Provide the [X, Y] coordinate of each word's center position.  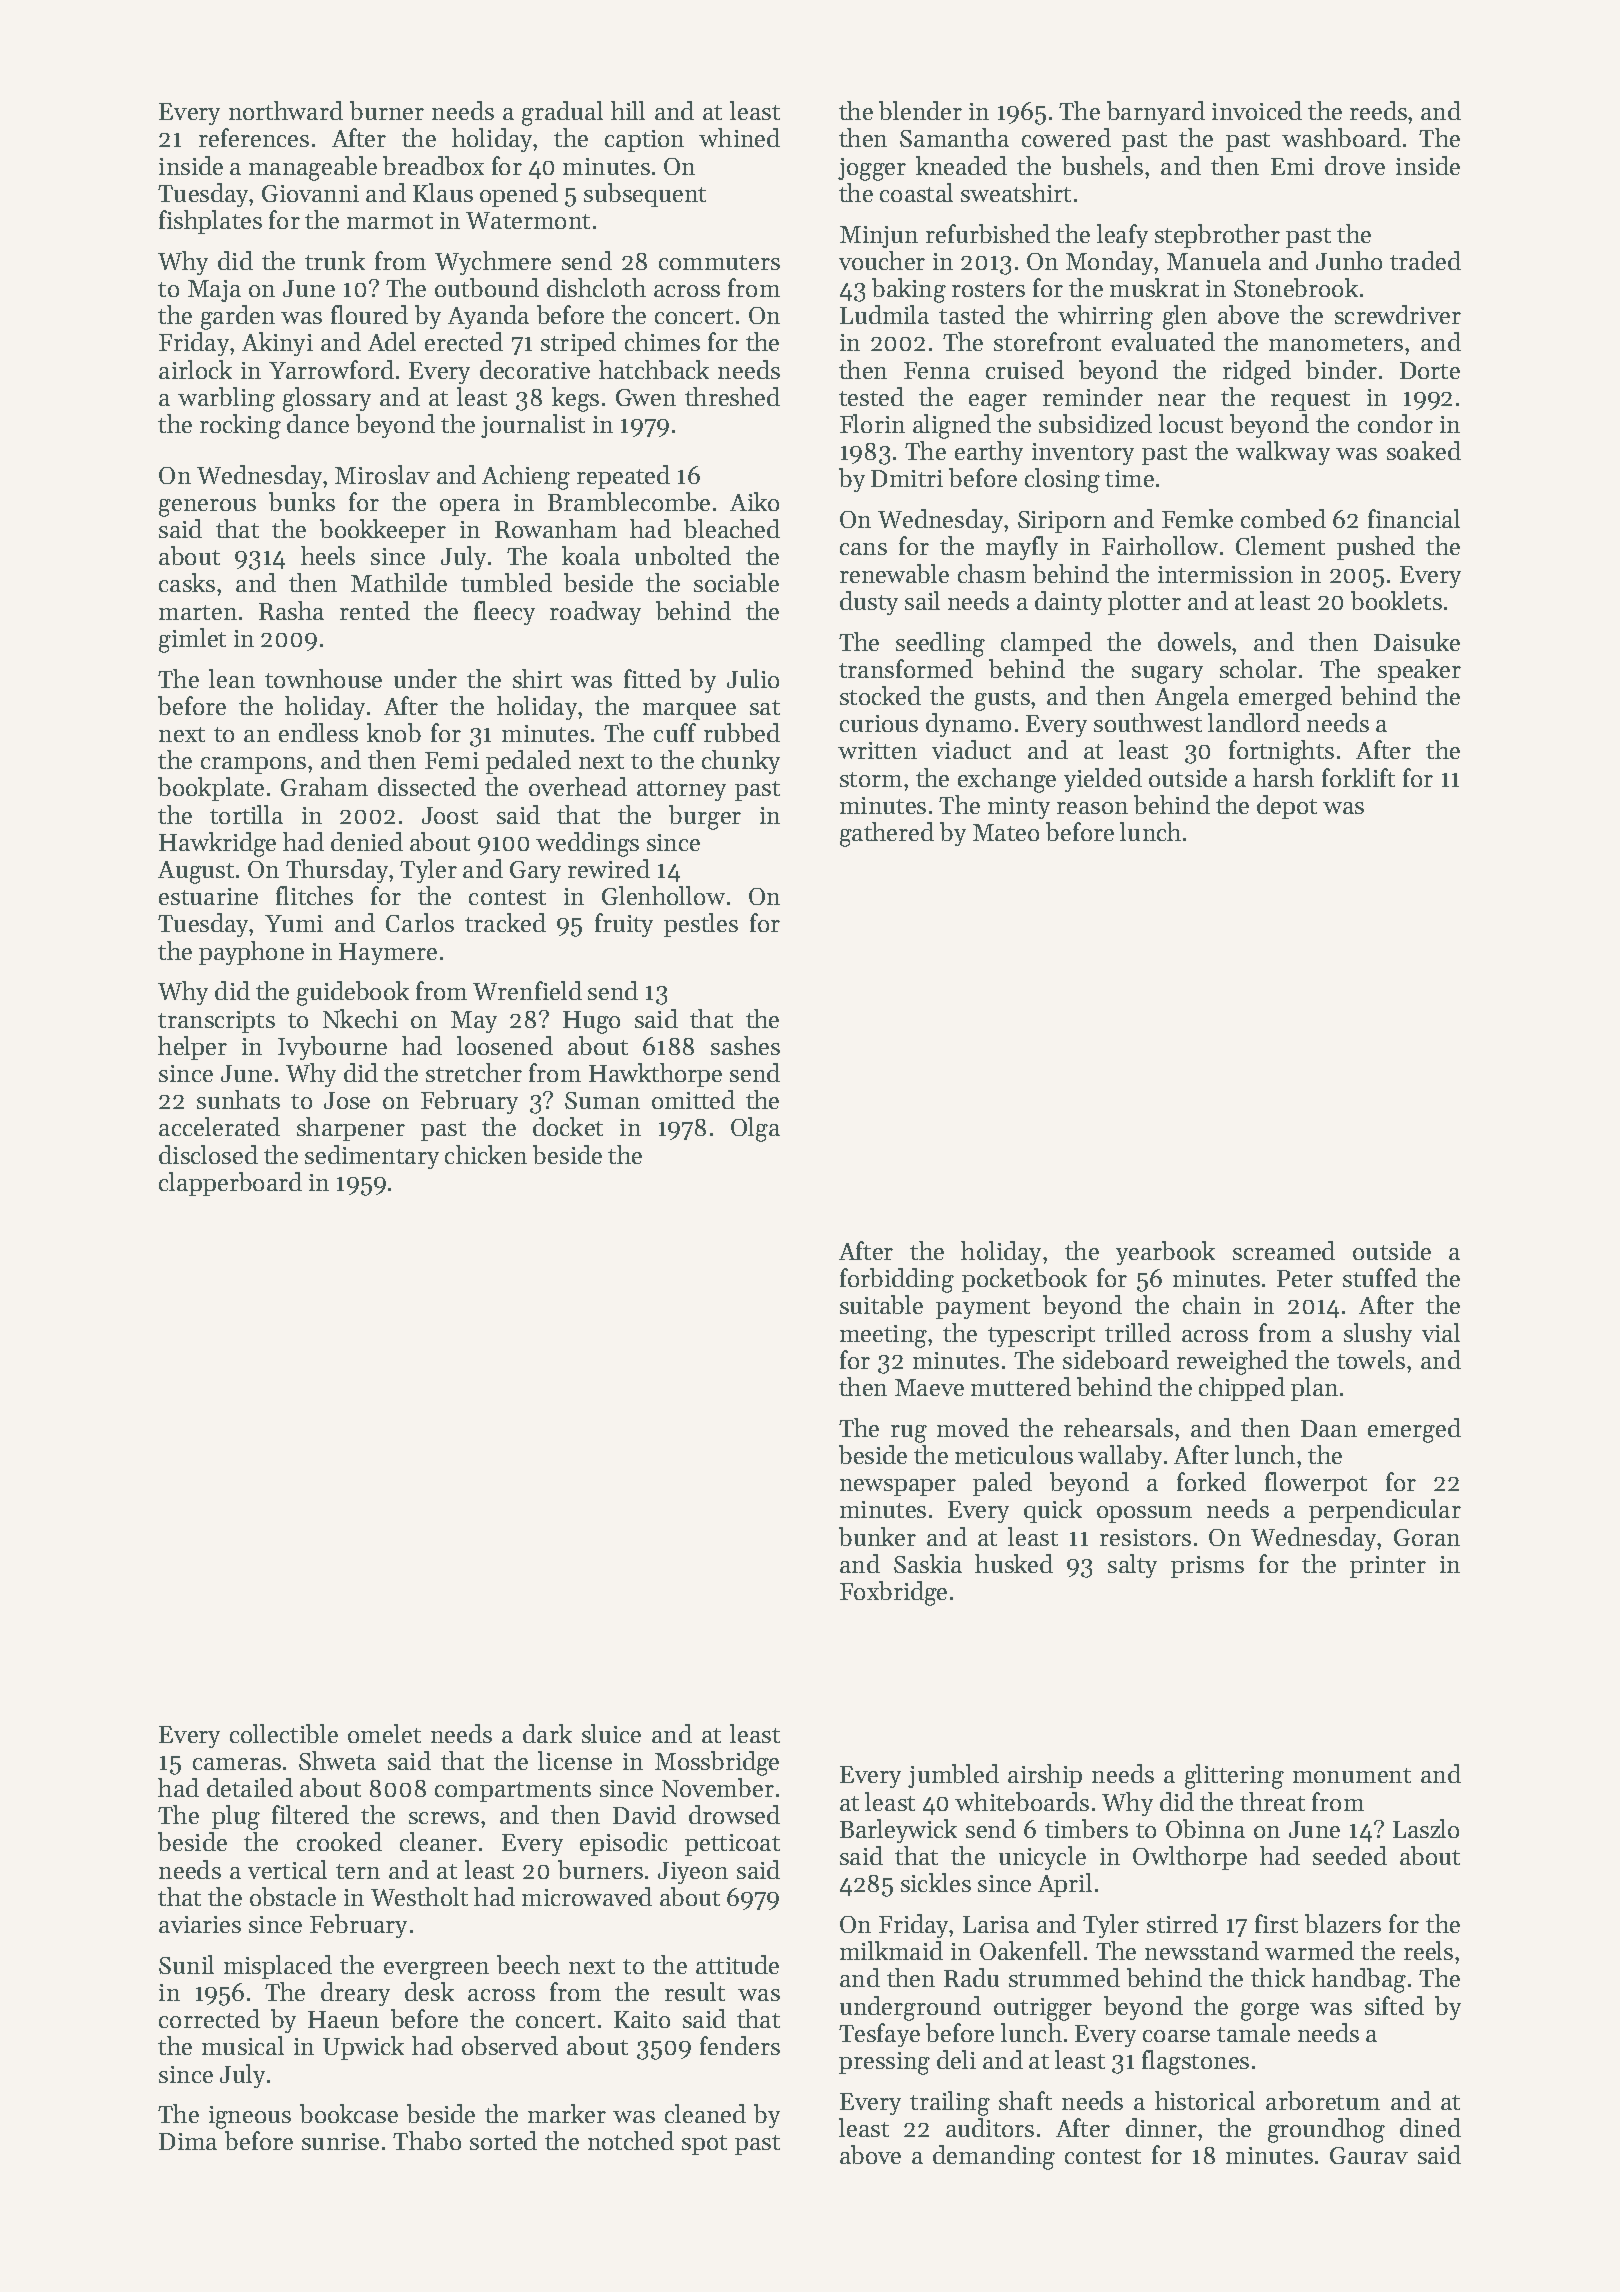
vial [1441, 1332]
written [877, 750]
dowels [1194, 641]
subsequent [645, 195]
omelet [384, 1733]
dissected [427, 786]
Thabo [427, 2140]
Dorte [1430, 370]
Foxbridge [893, 1593]
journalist [533, 426]
